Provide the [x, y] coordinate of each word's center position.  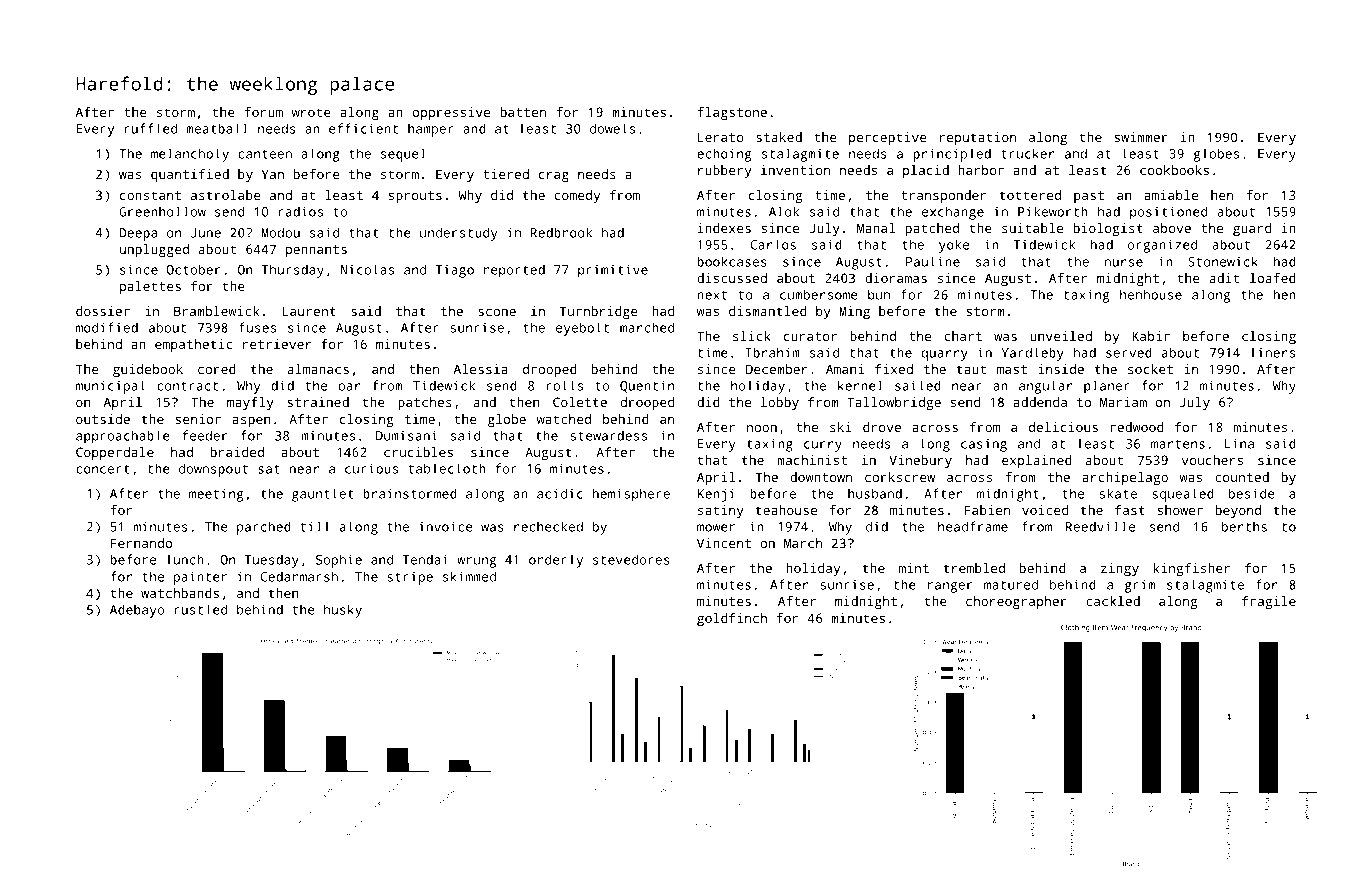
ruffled [150, 128]
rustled [200, 609]
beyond [1238, 511]
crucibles [418, 452]
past [1089, 197]
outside [103, 419]
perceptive [888, 138]
